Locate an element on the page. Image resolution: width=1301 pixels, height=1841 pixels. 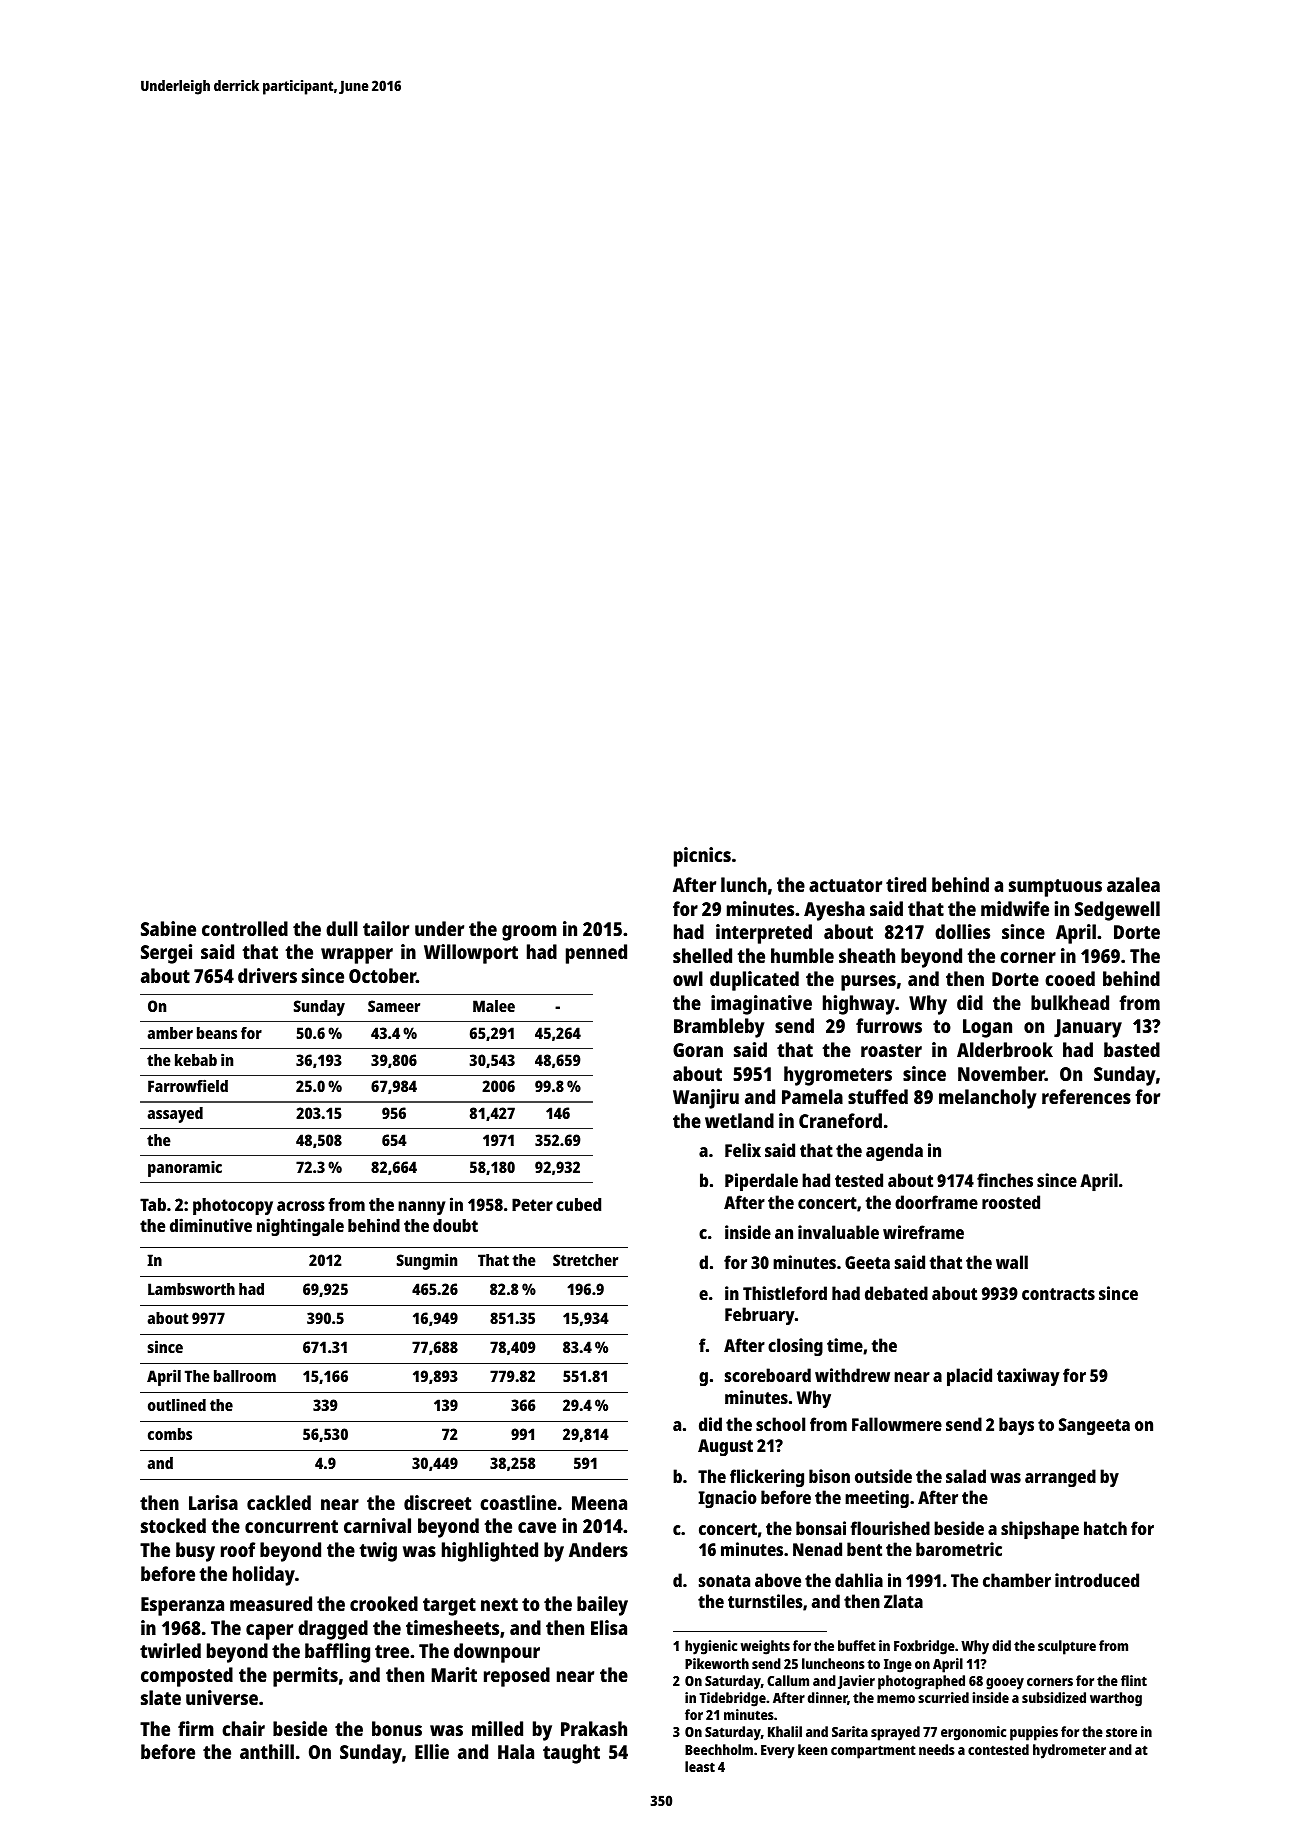
Callum is located at coordinates (788, 1680).
